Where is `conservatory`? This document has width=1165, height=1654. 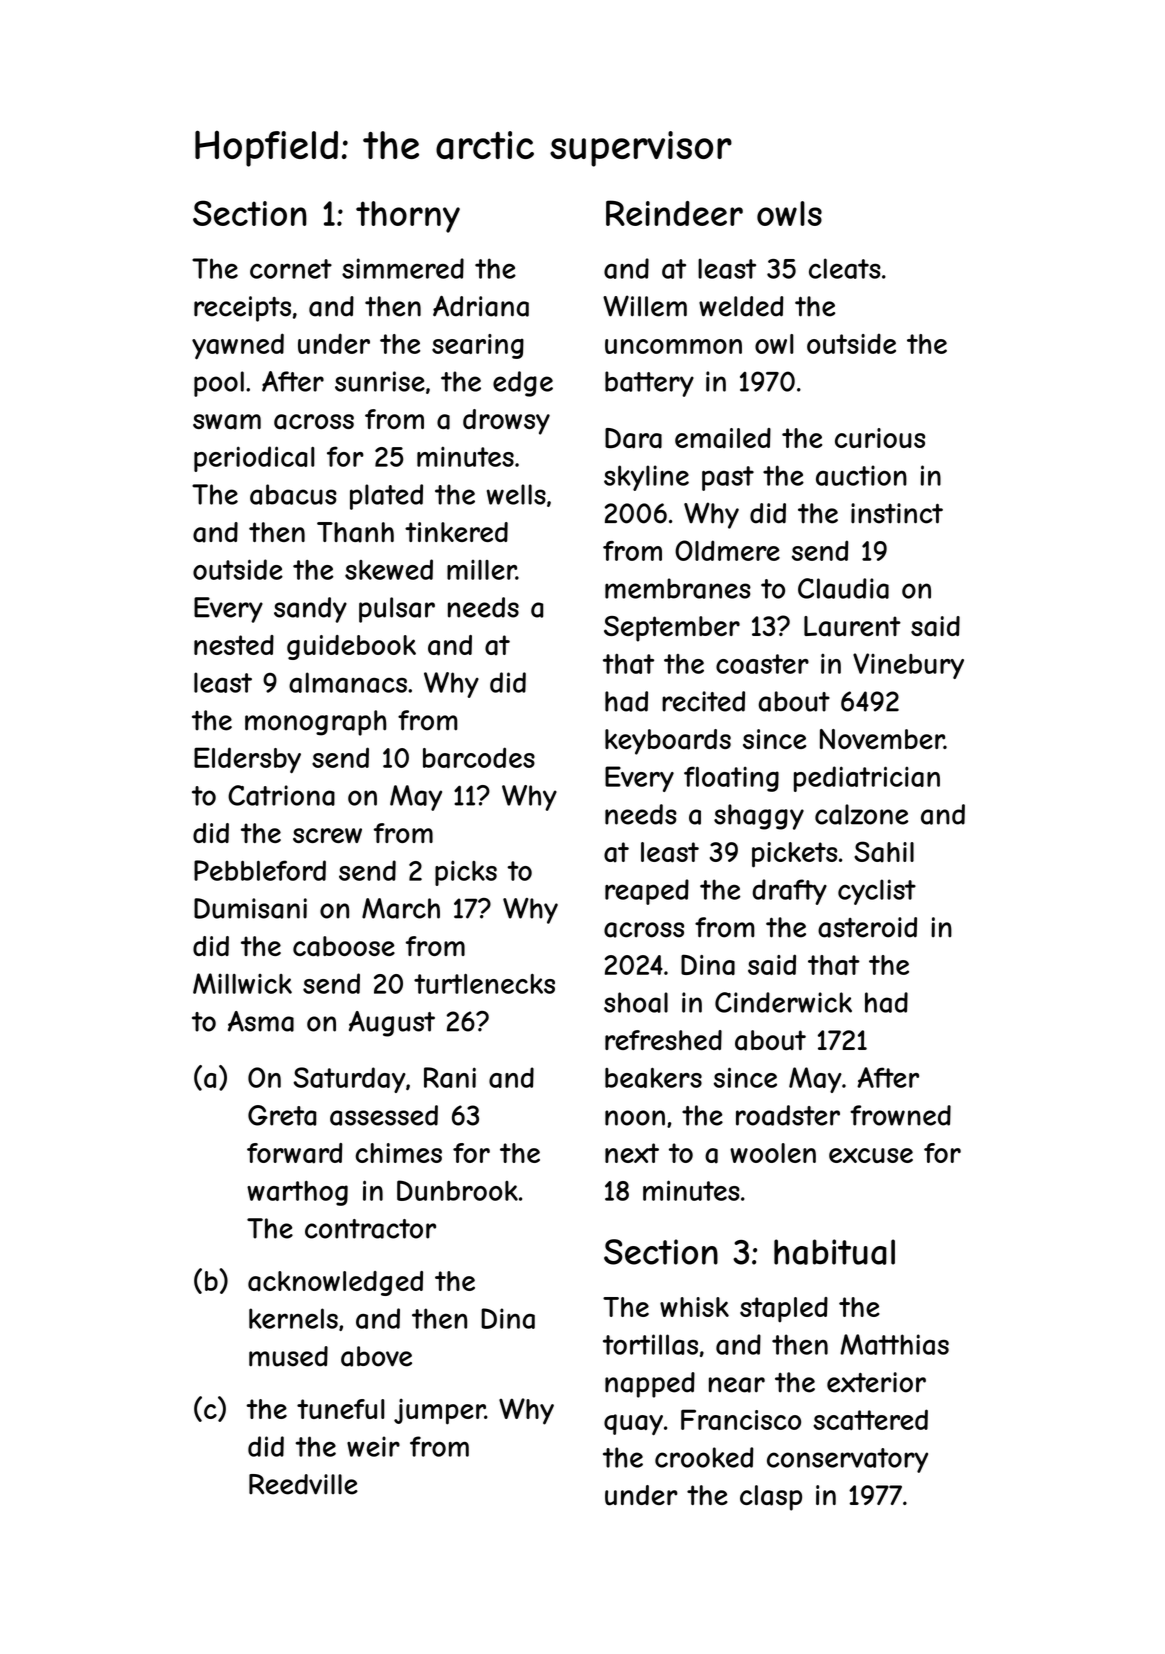 conservatory is located at coordinates (847, 1460).
